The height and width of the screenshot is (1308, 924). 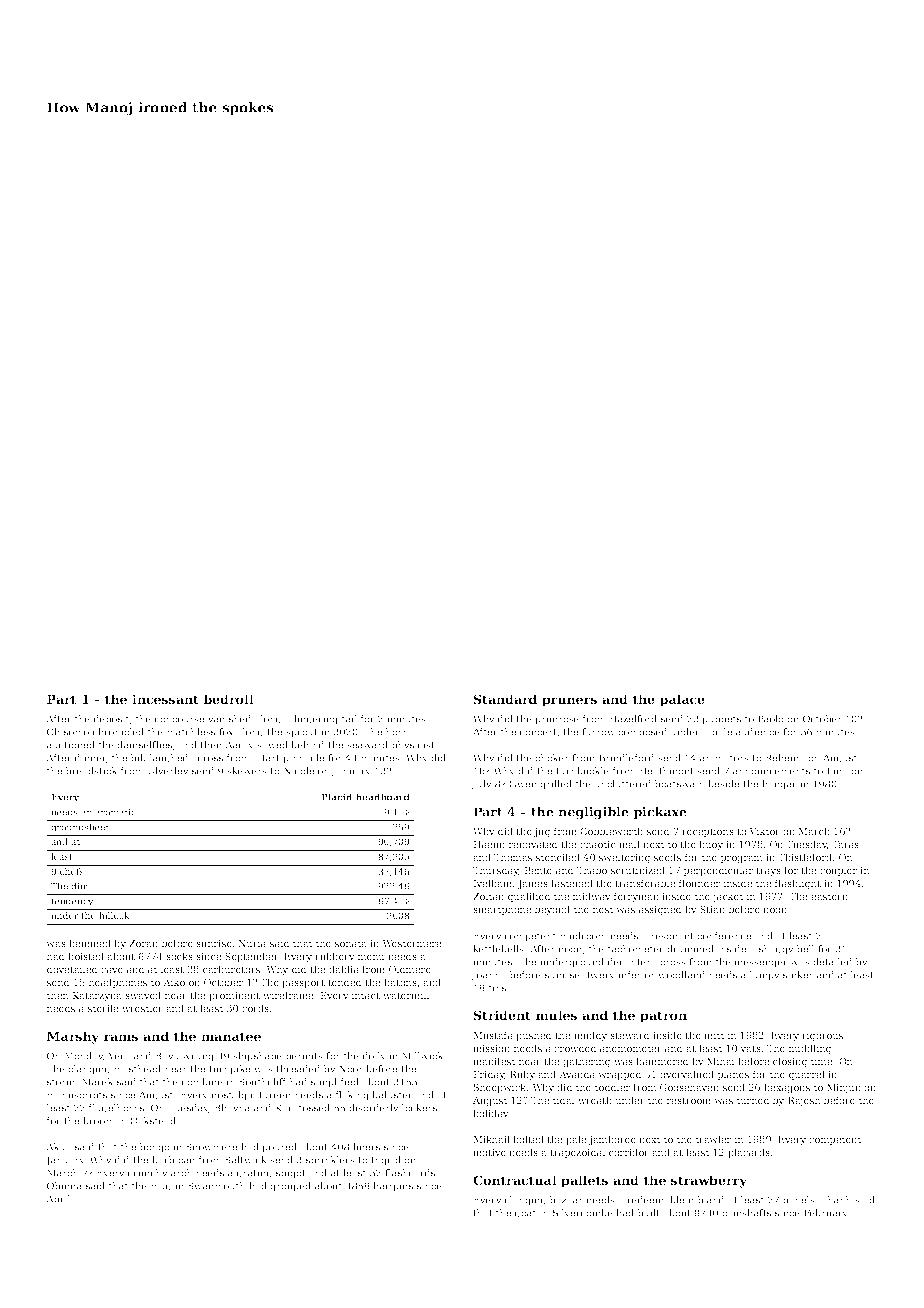 What do you see at coordinates (413, 746) in the screenshot?
I see `physicist` at bounding box center [413, 746].
